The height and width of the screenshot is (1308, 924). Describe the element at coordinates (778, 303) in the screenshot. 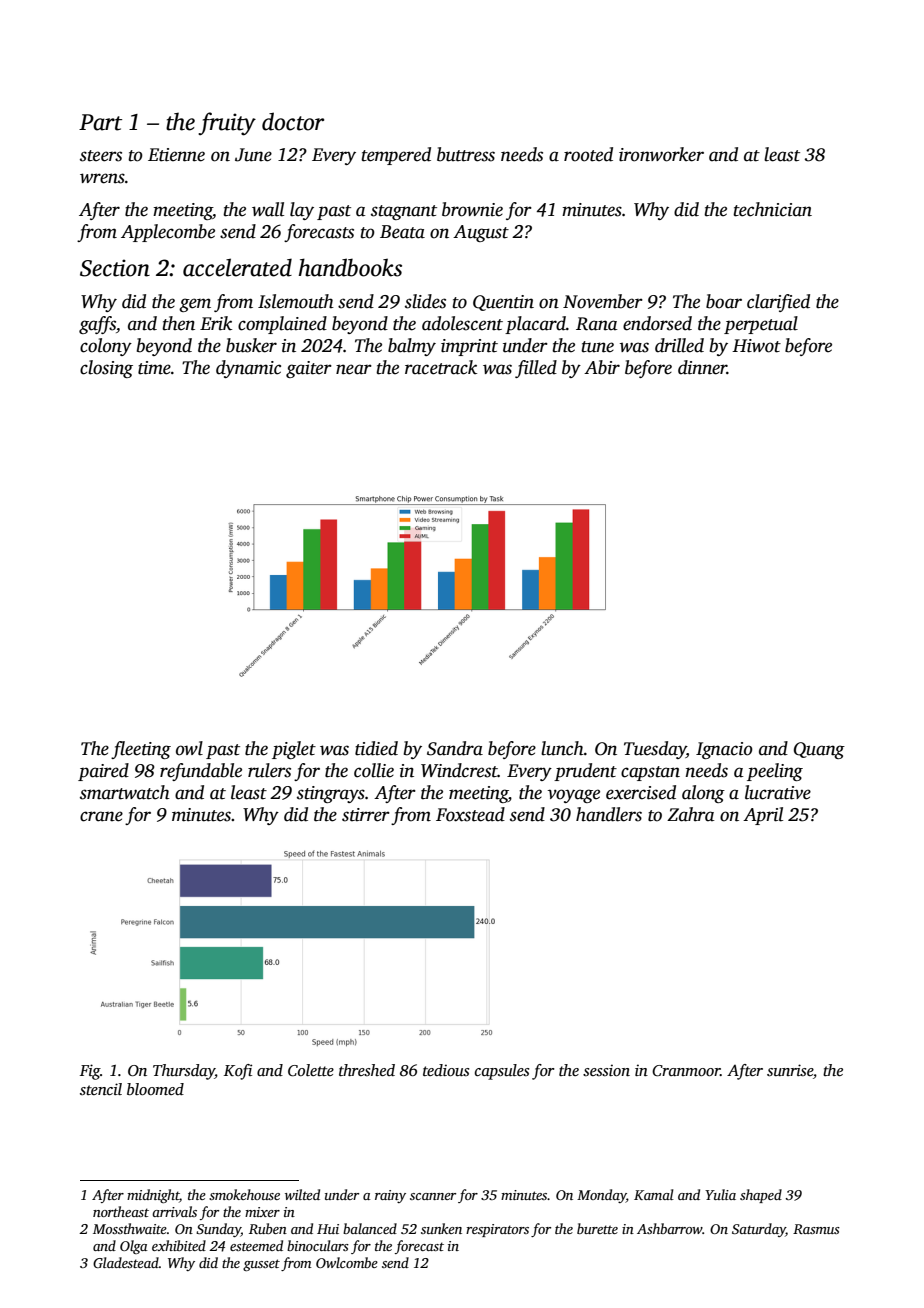

I see `clarified` at that location.
